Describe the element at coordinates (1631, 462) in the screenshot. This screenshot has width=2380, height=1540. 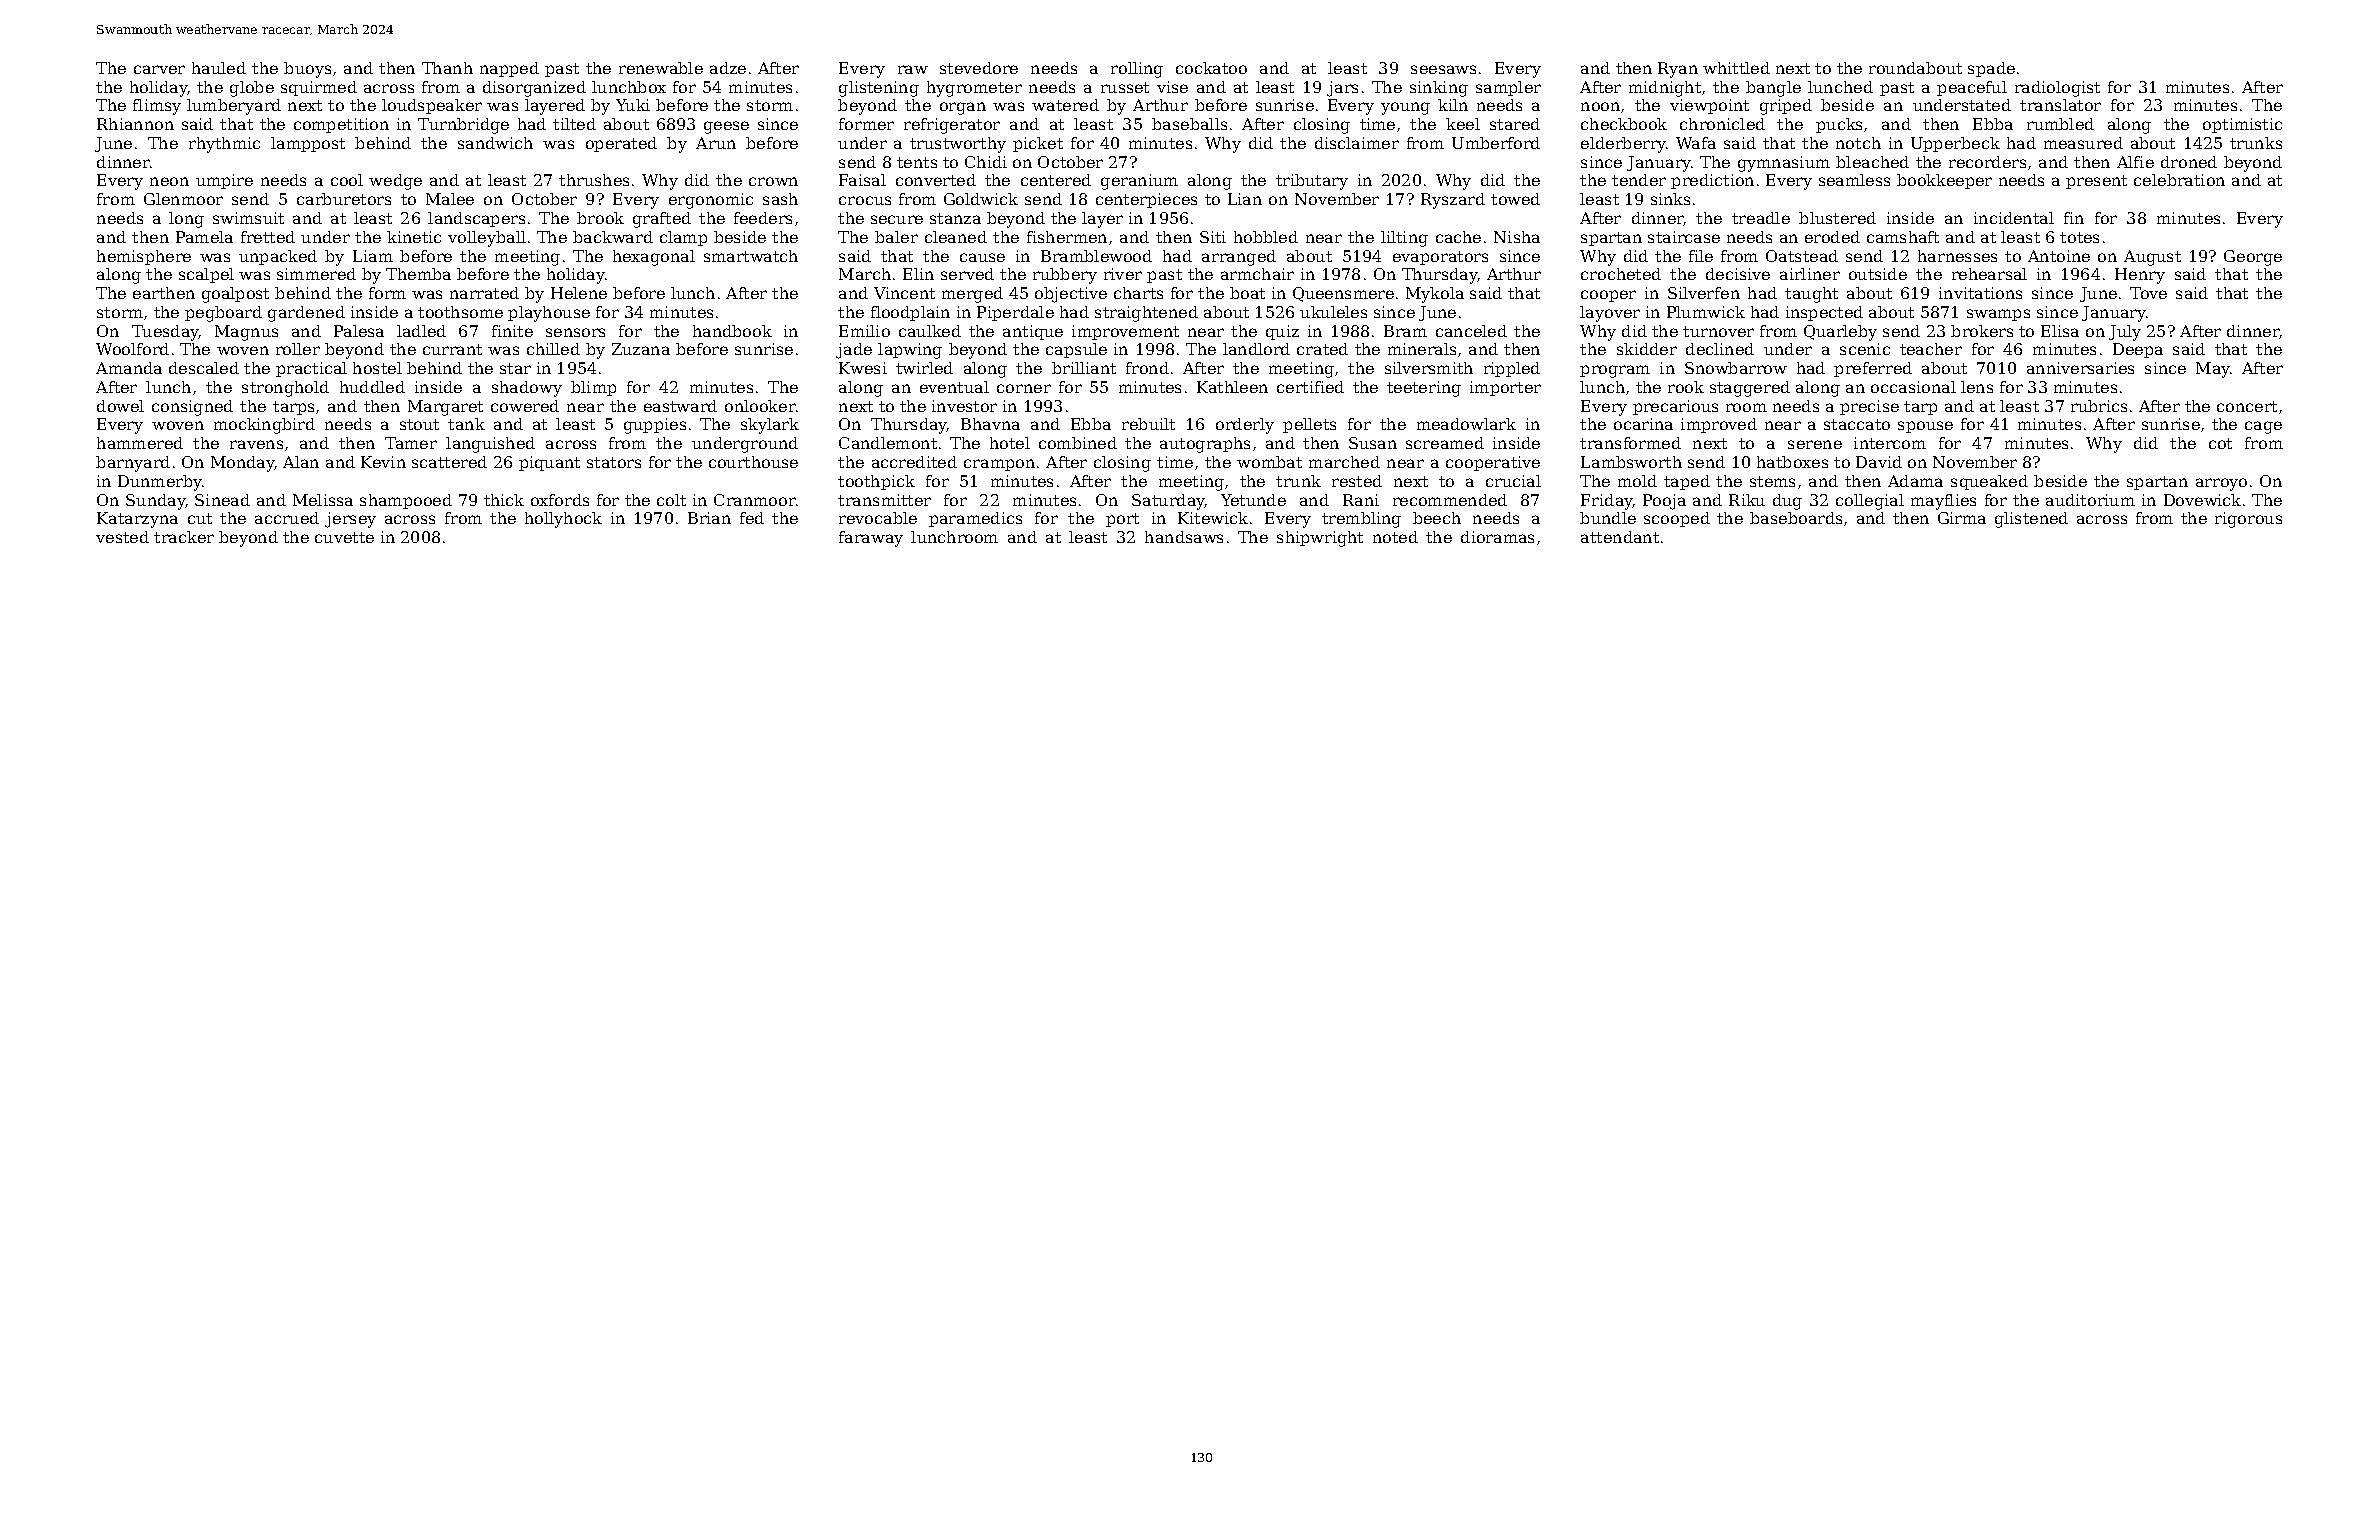
I see `Lambsworth` at that location.
